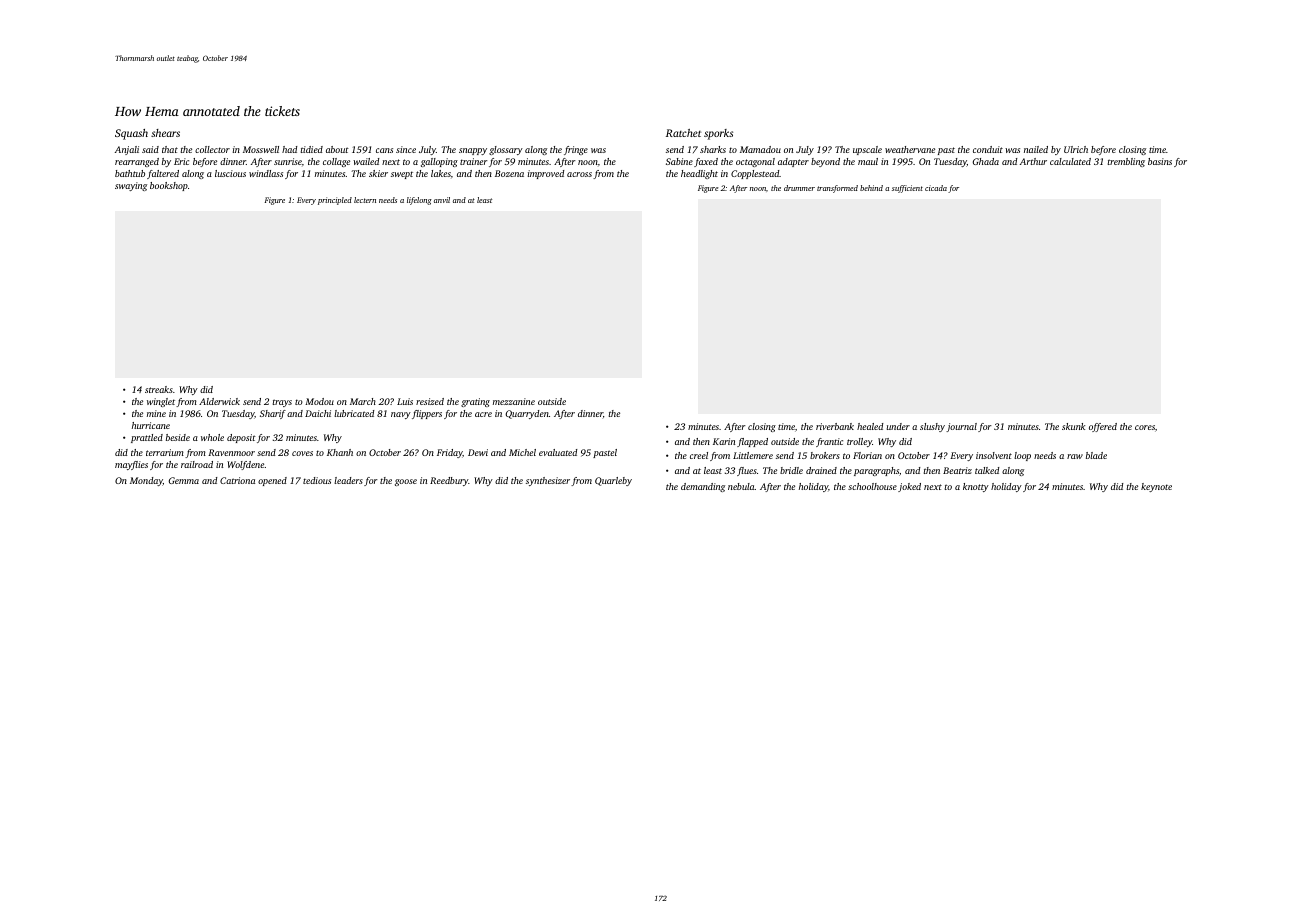 Image resolution: width=1308 pixels, height=924 pixels. I want to click on trays, so click(282, 403).
